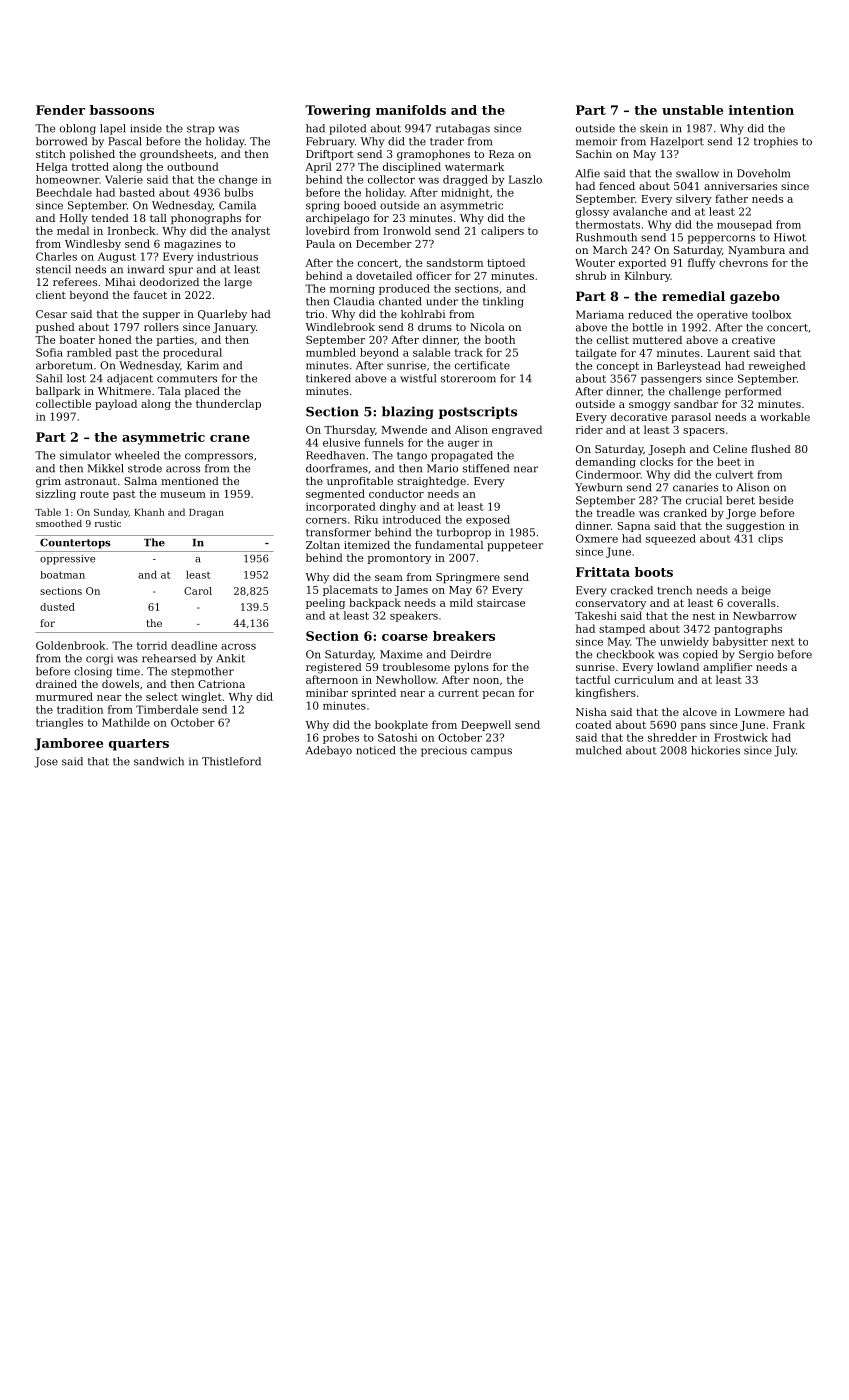 This screenshot has height=1400, width=849. I want to click on Fender, so click(60, 110).
